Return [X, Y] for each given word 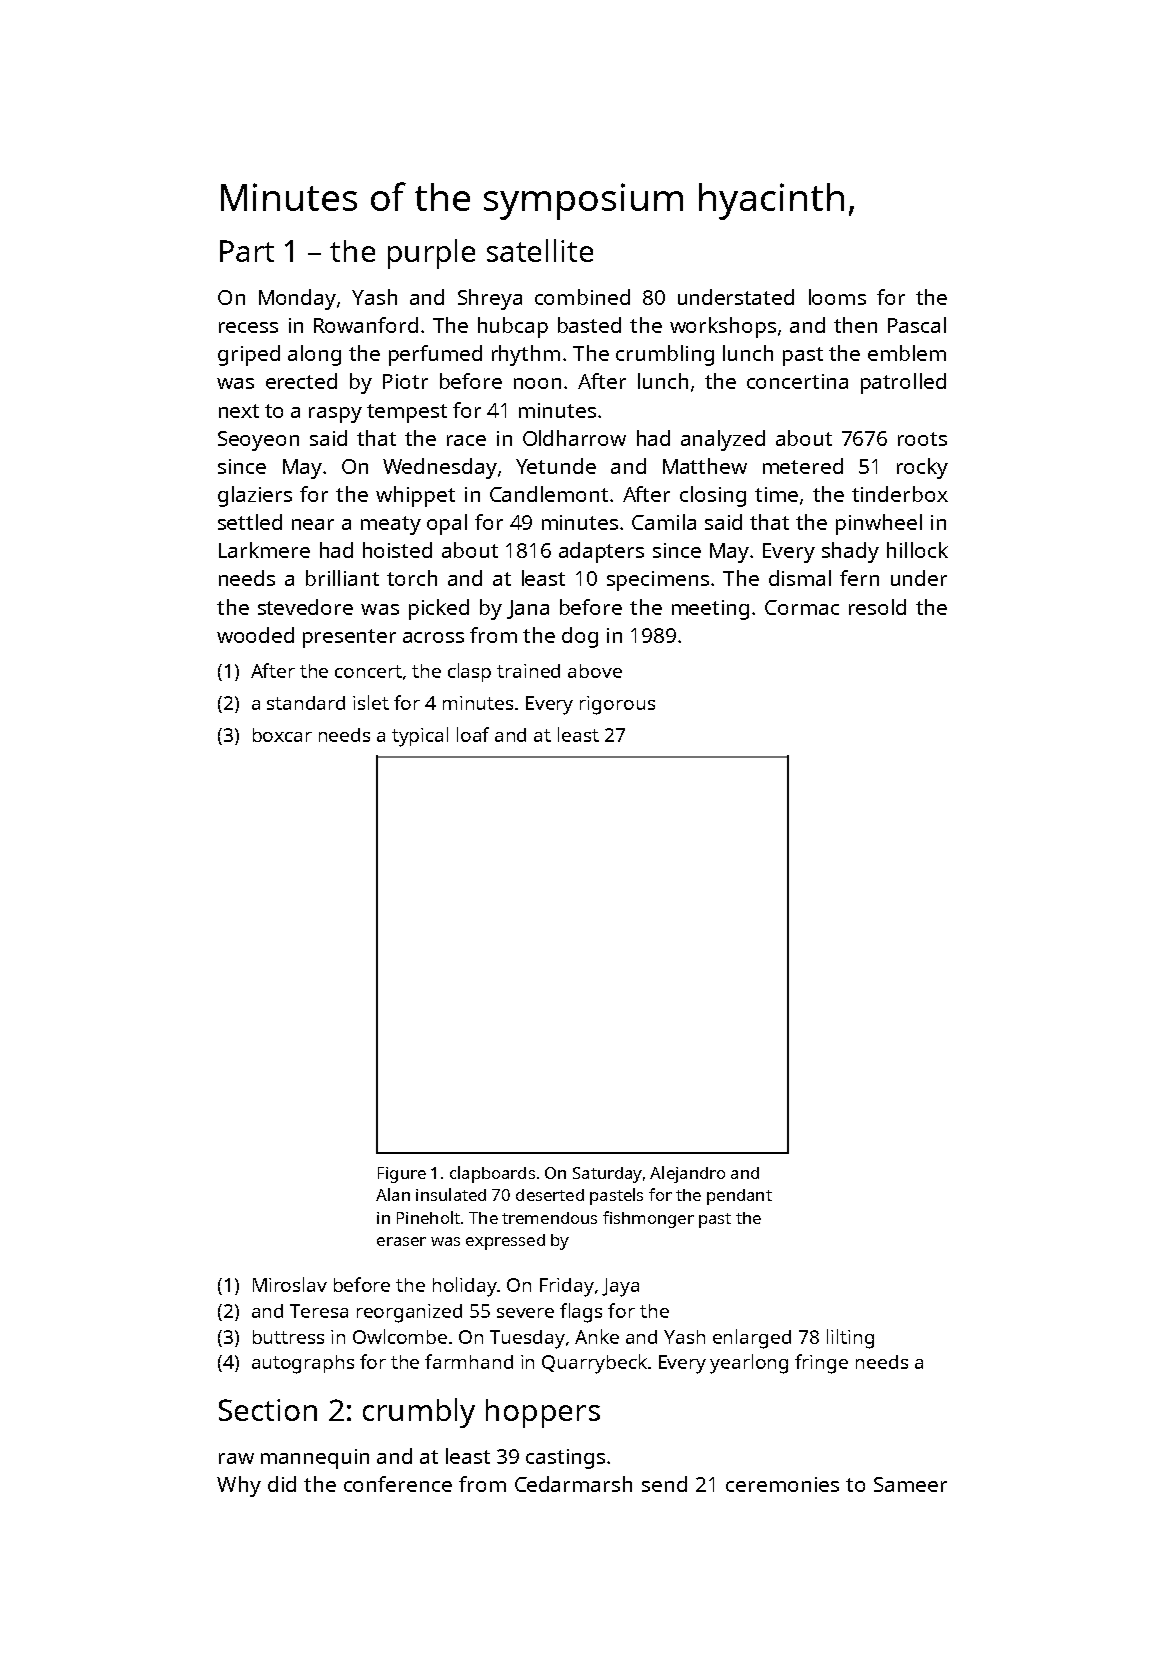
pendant [739, 1197]
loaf [473, 734]
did [282, 1484]
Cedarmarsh [573, 1484]
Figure [402, 1175]
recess [248, 327]
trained [528, 671]
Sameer [910, 1484]
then [855, 325]
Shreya [490, 299]
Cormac [802, 607]
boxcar [282, 735]
